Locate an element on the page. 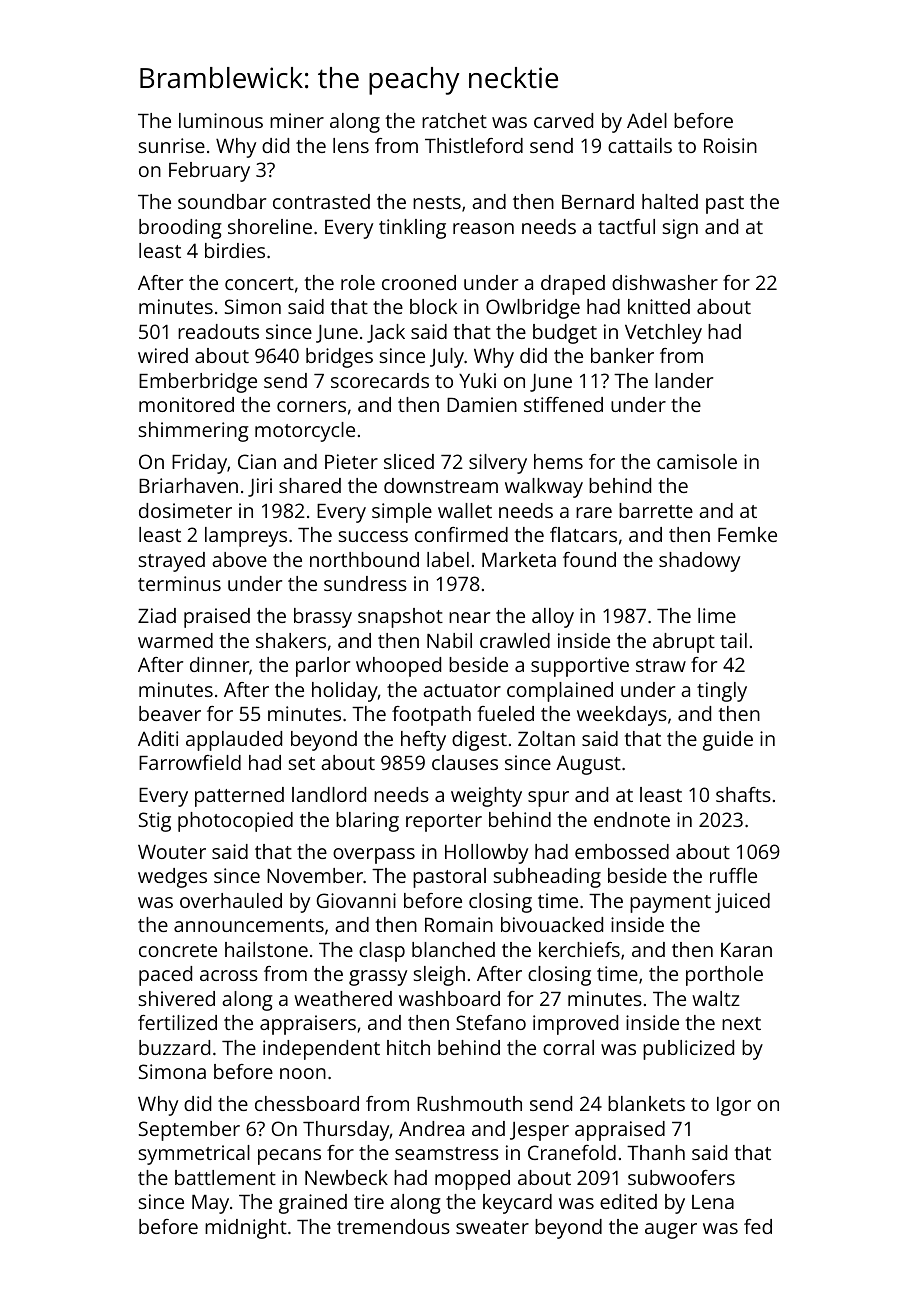 Image resolution: width=924 pixels, height=1314 pixels. weekdays is located at coordinates (622, 716).
